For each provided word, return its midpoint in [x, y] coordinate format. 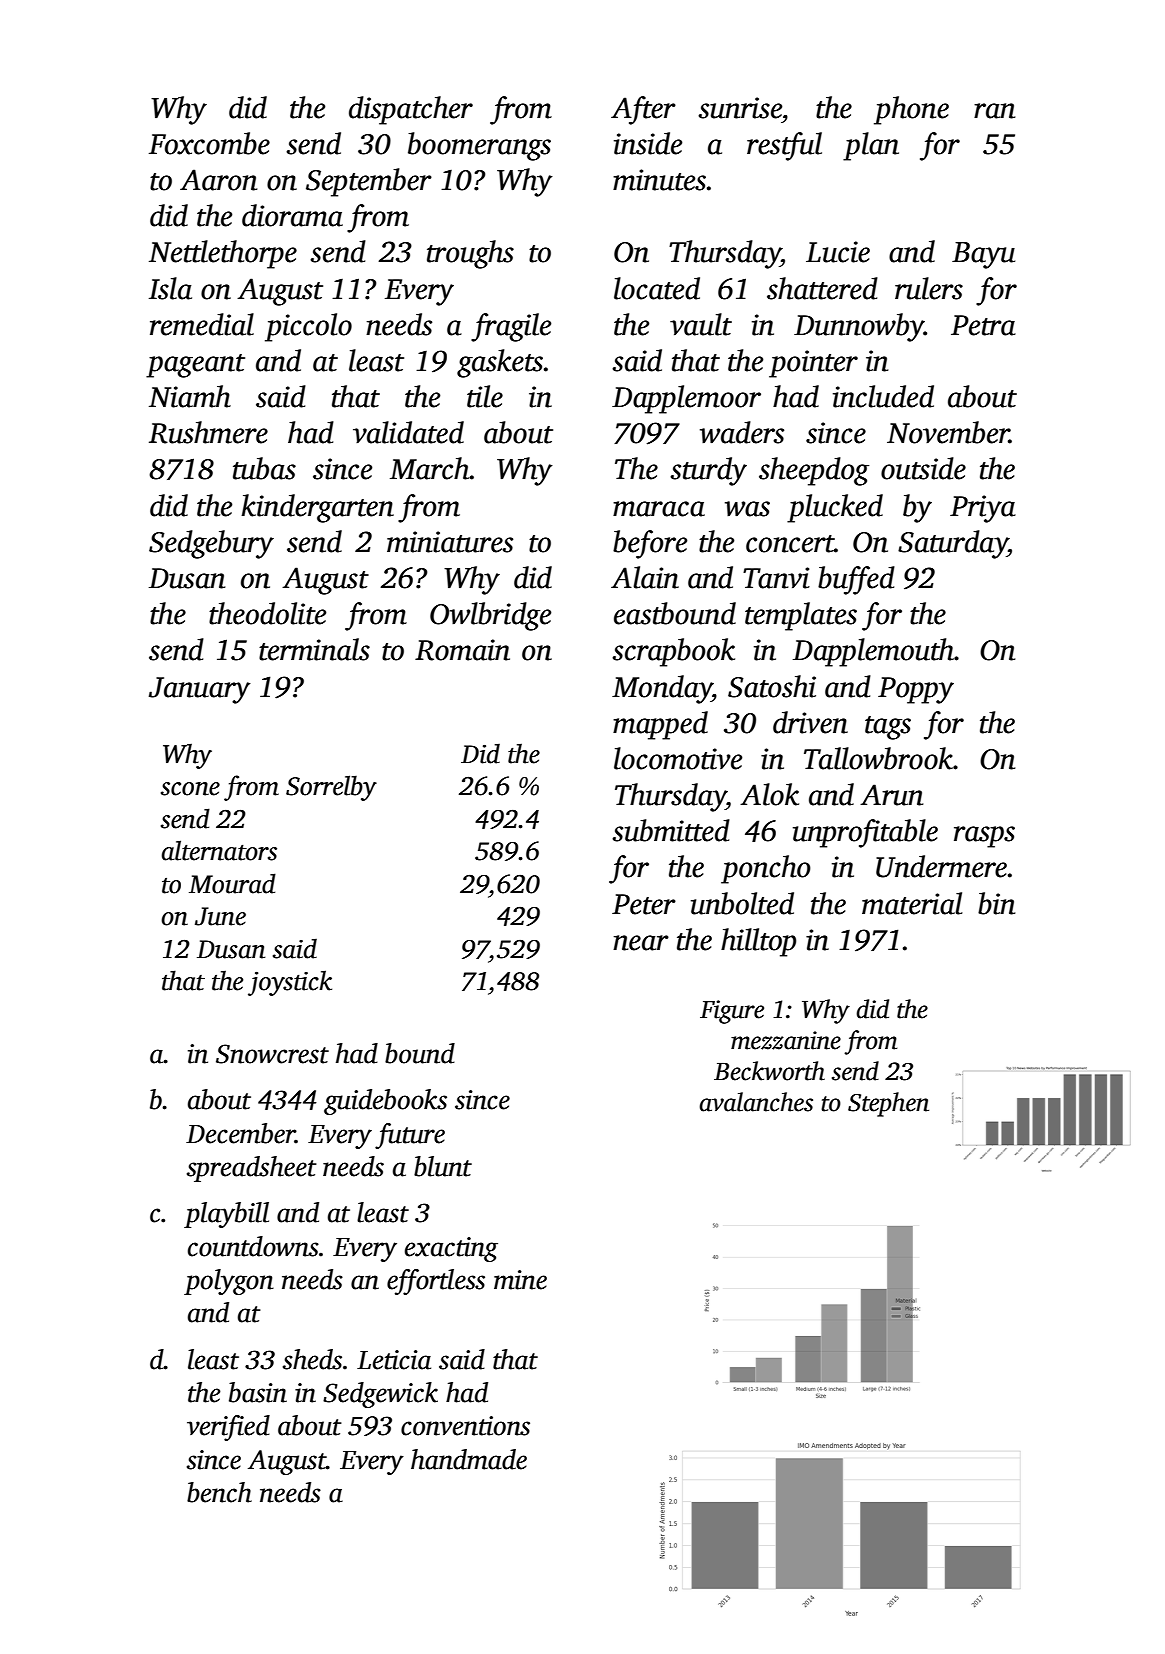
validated [408, 432]
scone [190, 789]
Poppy [916, 690]
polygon [229, 1282]
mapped [660, 725]
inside [648, 143]
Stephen [888, 1104]
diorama [292, 215]
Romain [462, 650]
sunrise [740, 108]
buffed [856, 580]
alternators [219, 850]
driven [810, 722]
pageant [195, 366]
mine [520, 1280]
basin [258, 1392]
